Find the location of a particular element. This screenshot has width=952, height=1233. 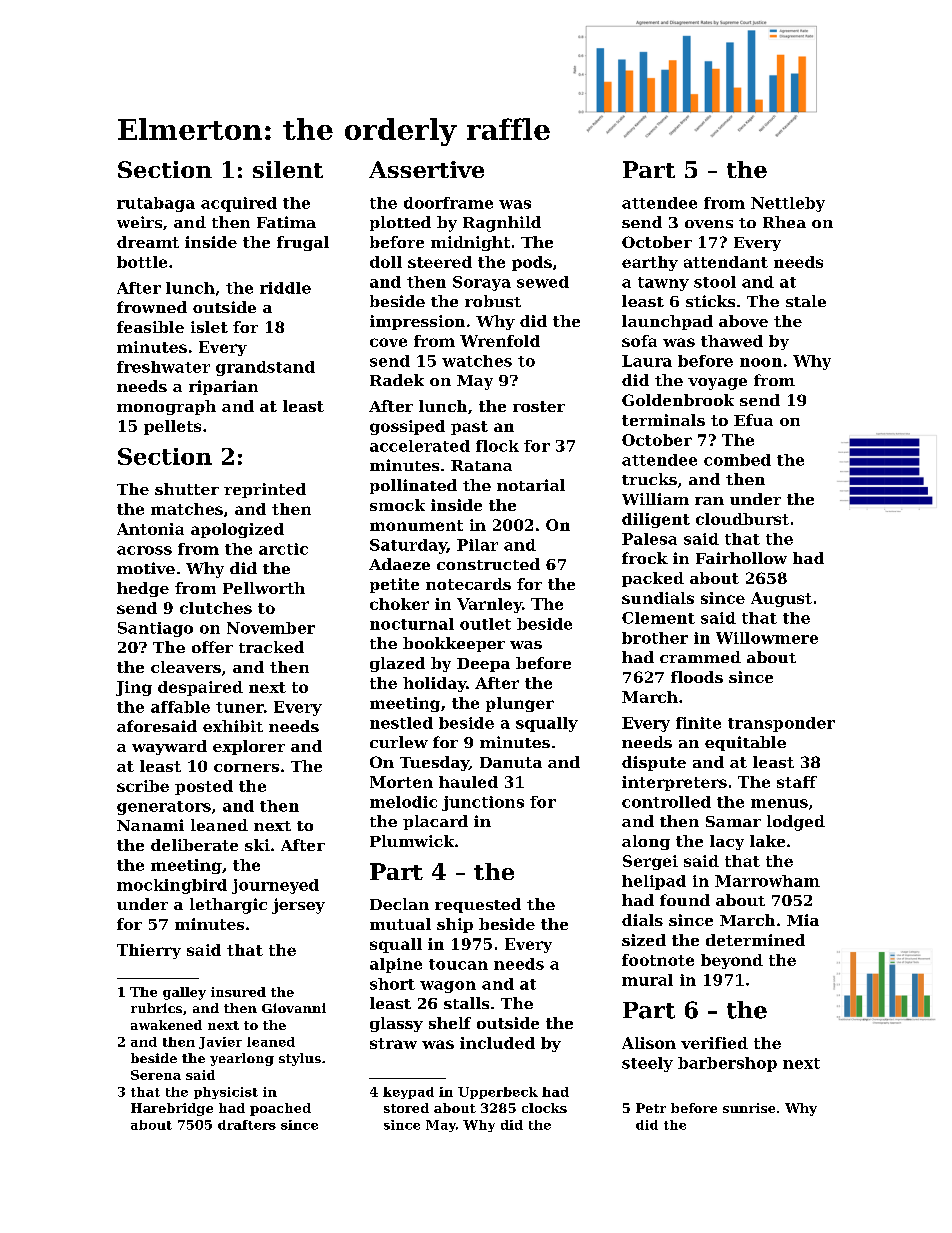

Harebridge is located at coordinates (172, 1109).
